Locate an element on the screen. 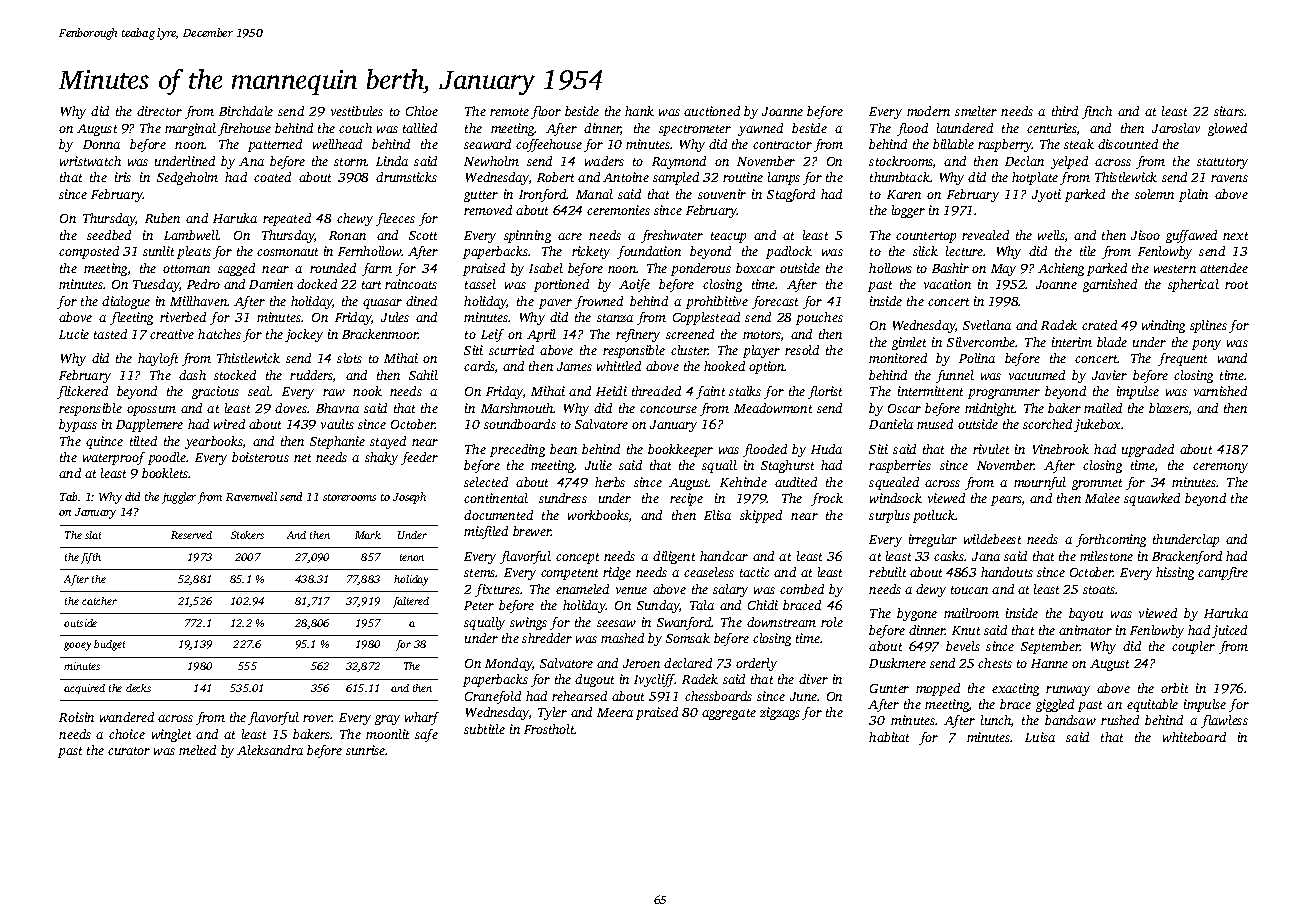 The height and width of the screenshot is (924, 1308). curator is located at coordinates (129, 751).
